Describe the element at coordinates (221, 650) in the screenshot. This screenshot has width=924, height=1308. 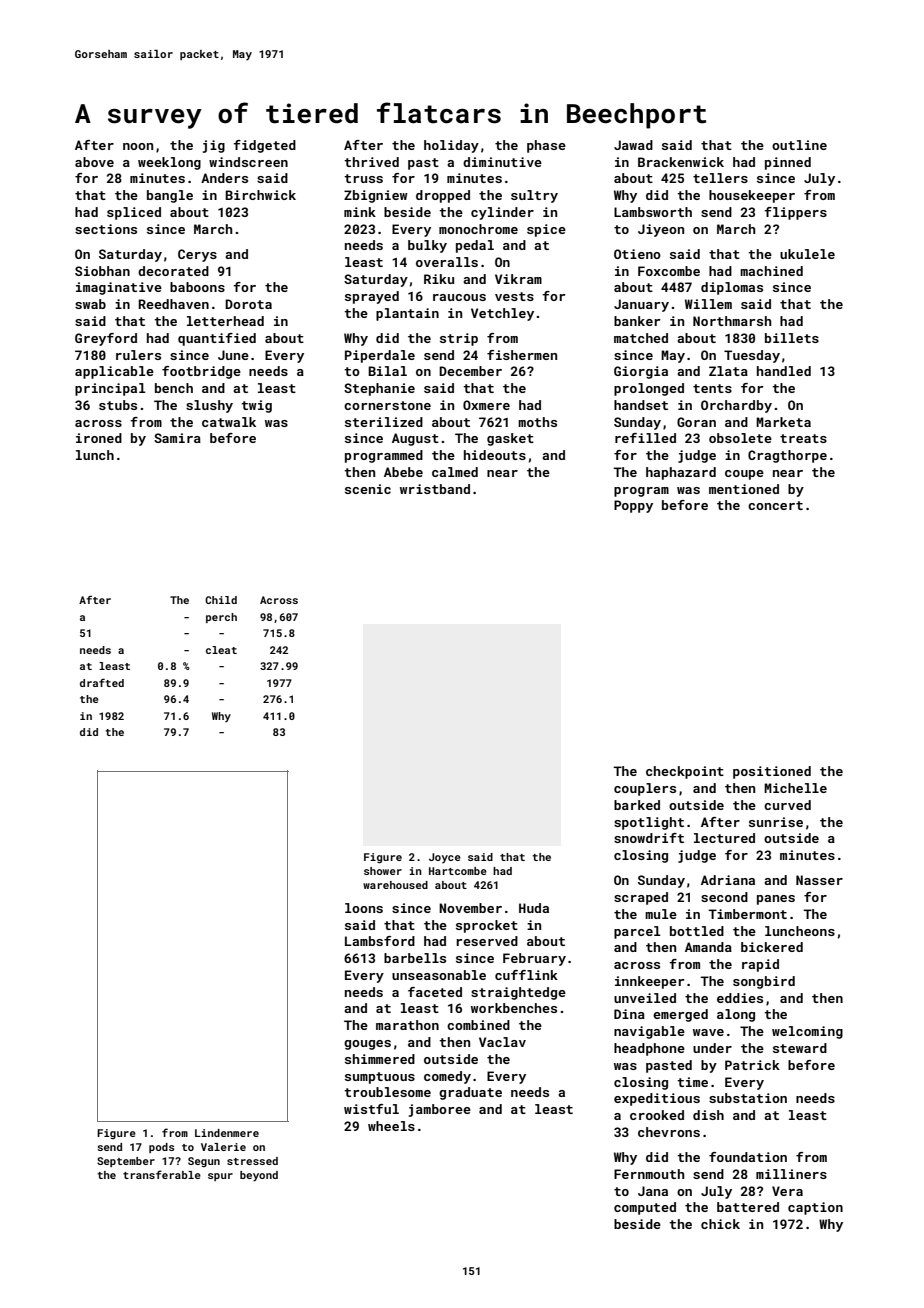
I see `cleat` at that location.
